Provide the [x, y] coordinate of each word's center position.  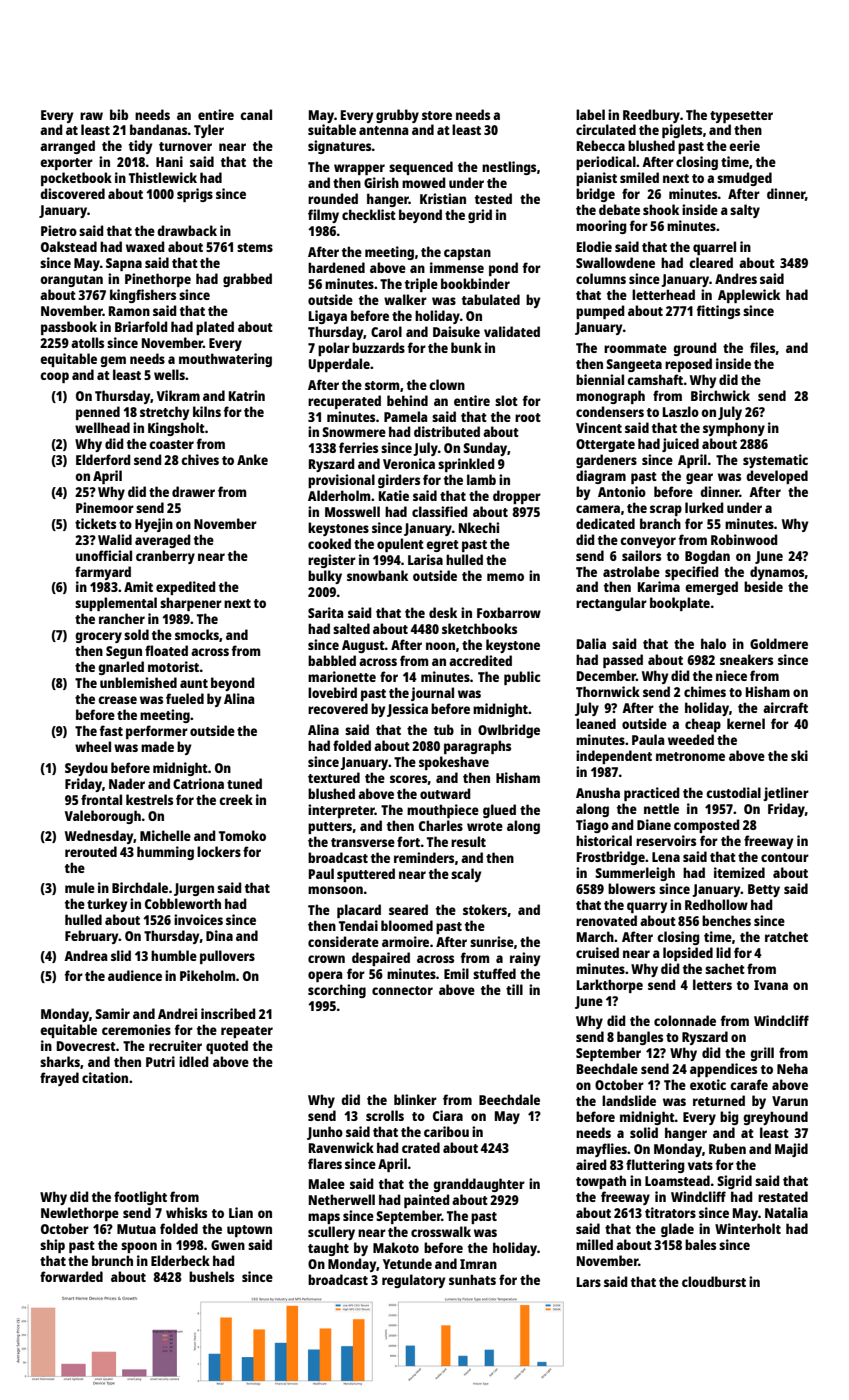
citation [105, 1077]
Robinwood [744, 539]
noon [440, 646]
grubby [397, 116]
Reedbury [651, 116]
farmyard [103, 573]
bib [119, 114]
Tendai [358, 925]
